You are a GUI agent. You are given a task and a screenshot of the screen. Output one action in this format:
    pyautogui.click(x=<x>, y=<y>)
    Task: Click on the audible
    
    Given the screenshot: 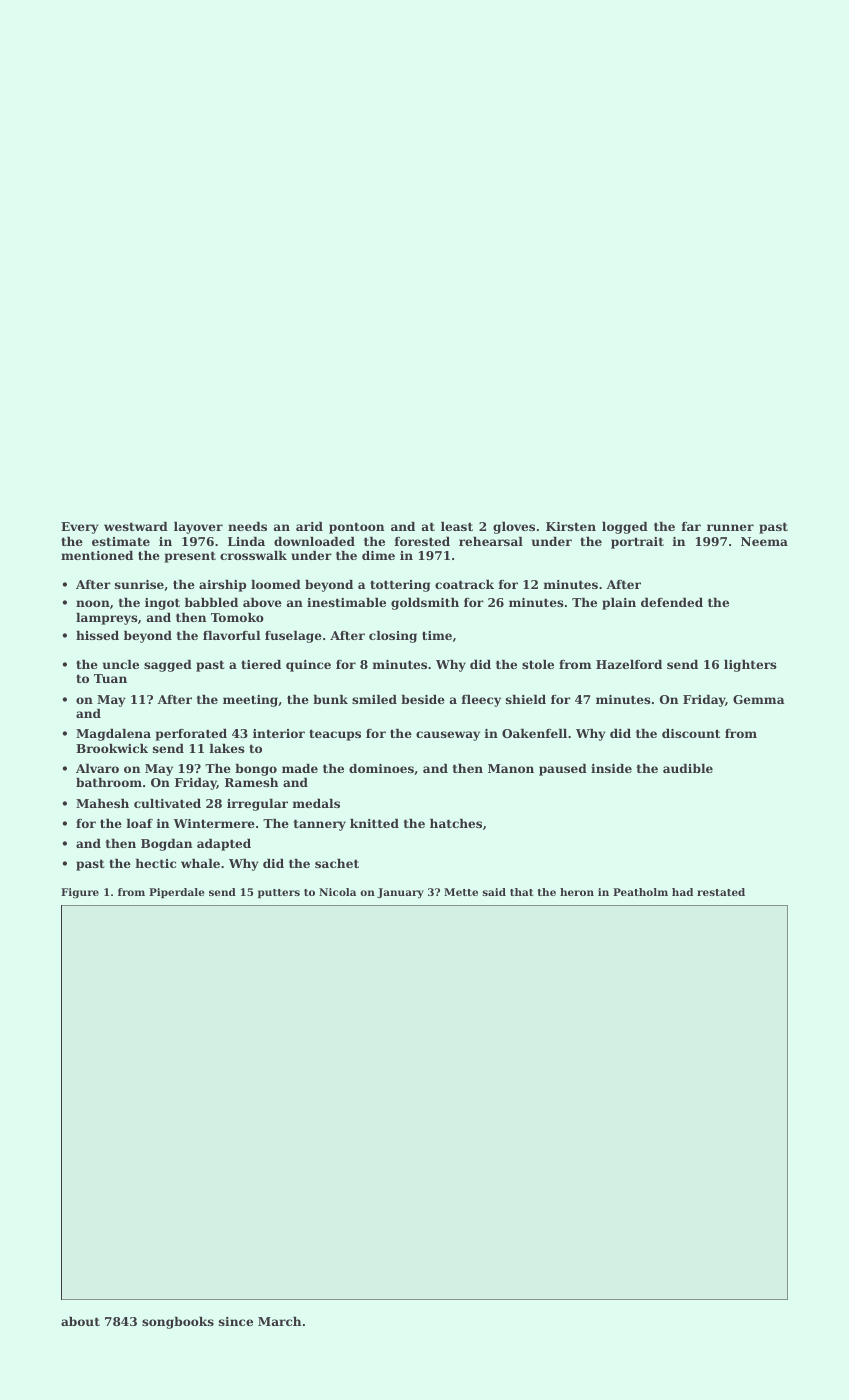 What is the action you would take?
    pyautogui.click(x=688, y=768)
